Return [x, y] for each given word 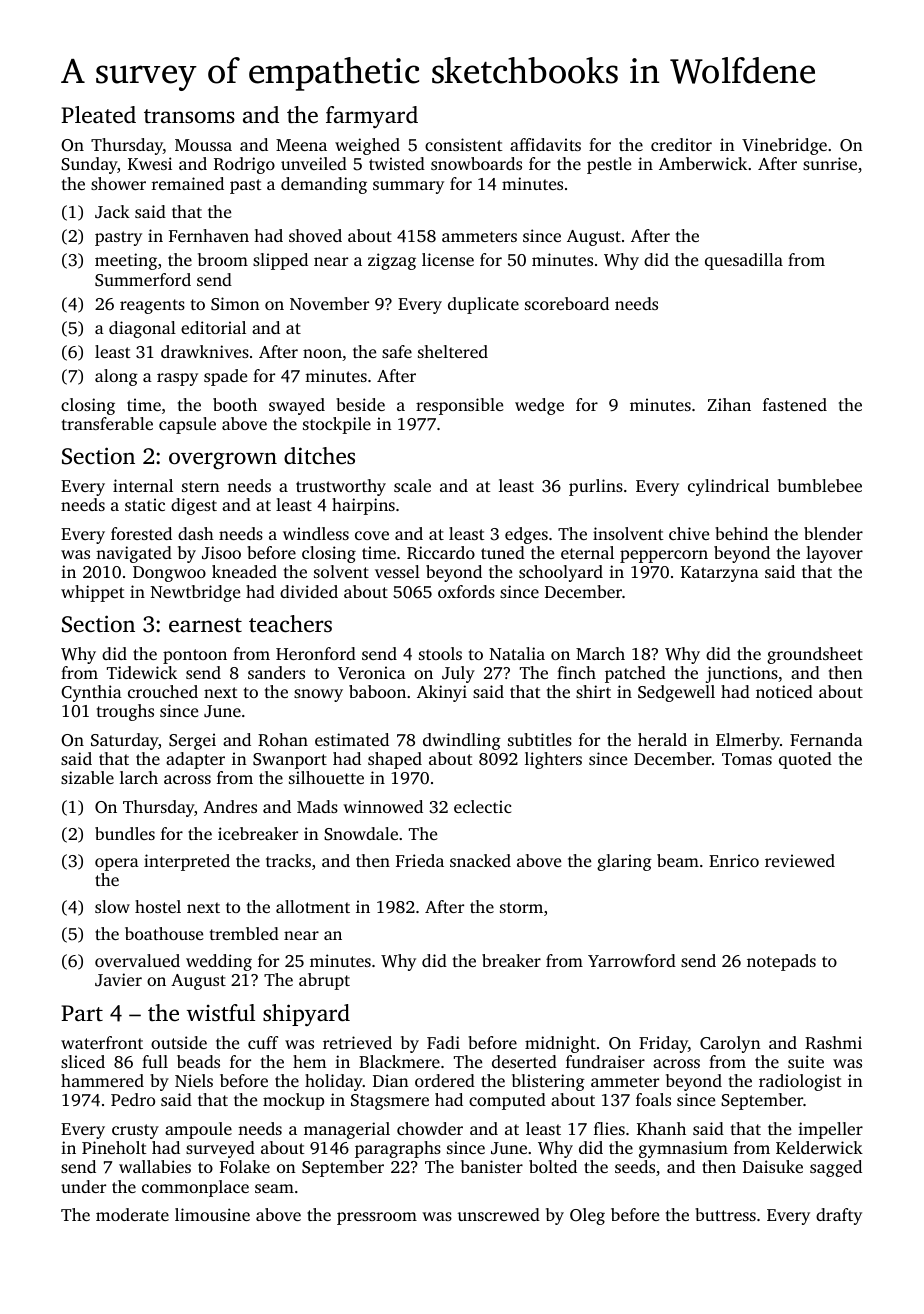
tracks [288, 860]
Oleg [587, 1216]
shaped [395, 760]
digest [194, 506]
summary [408, 187]
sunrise [830, 163]
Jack [112, 212]
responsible [459, 406]
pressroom [377, 1218]
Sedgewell [676, 693]
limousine [212, 1214]
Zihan [729, 404]
